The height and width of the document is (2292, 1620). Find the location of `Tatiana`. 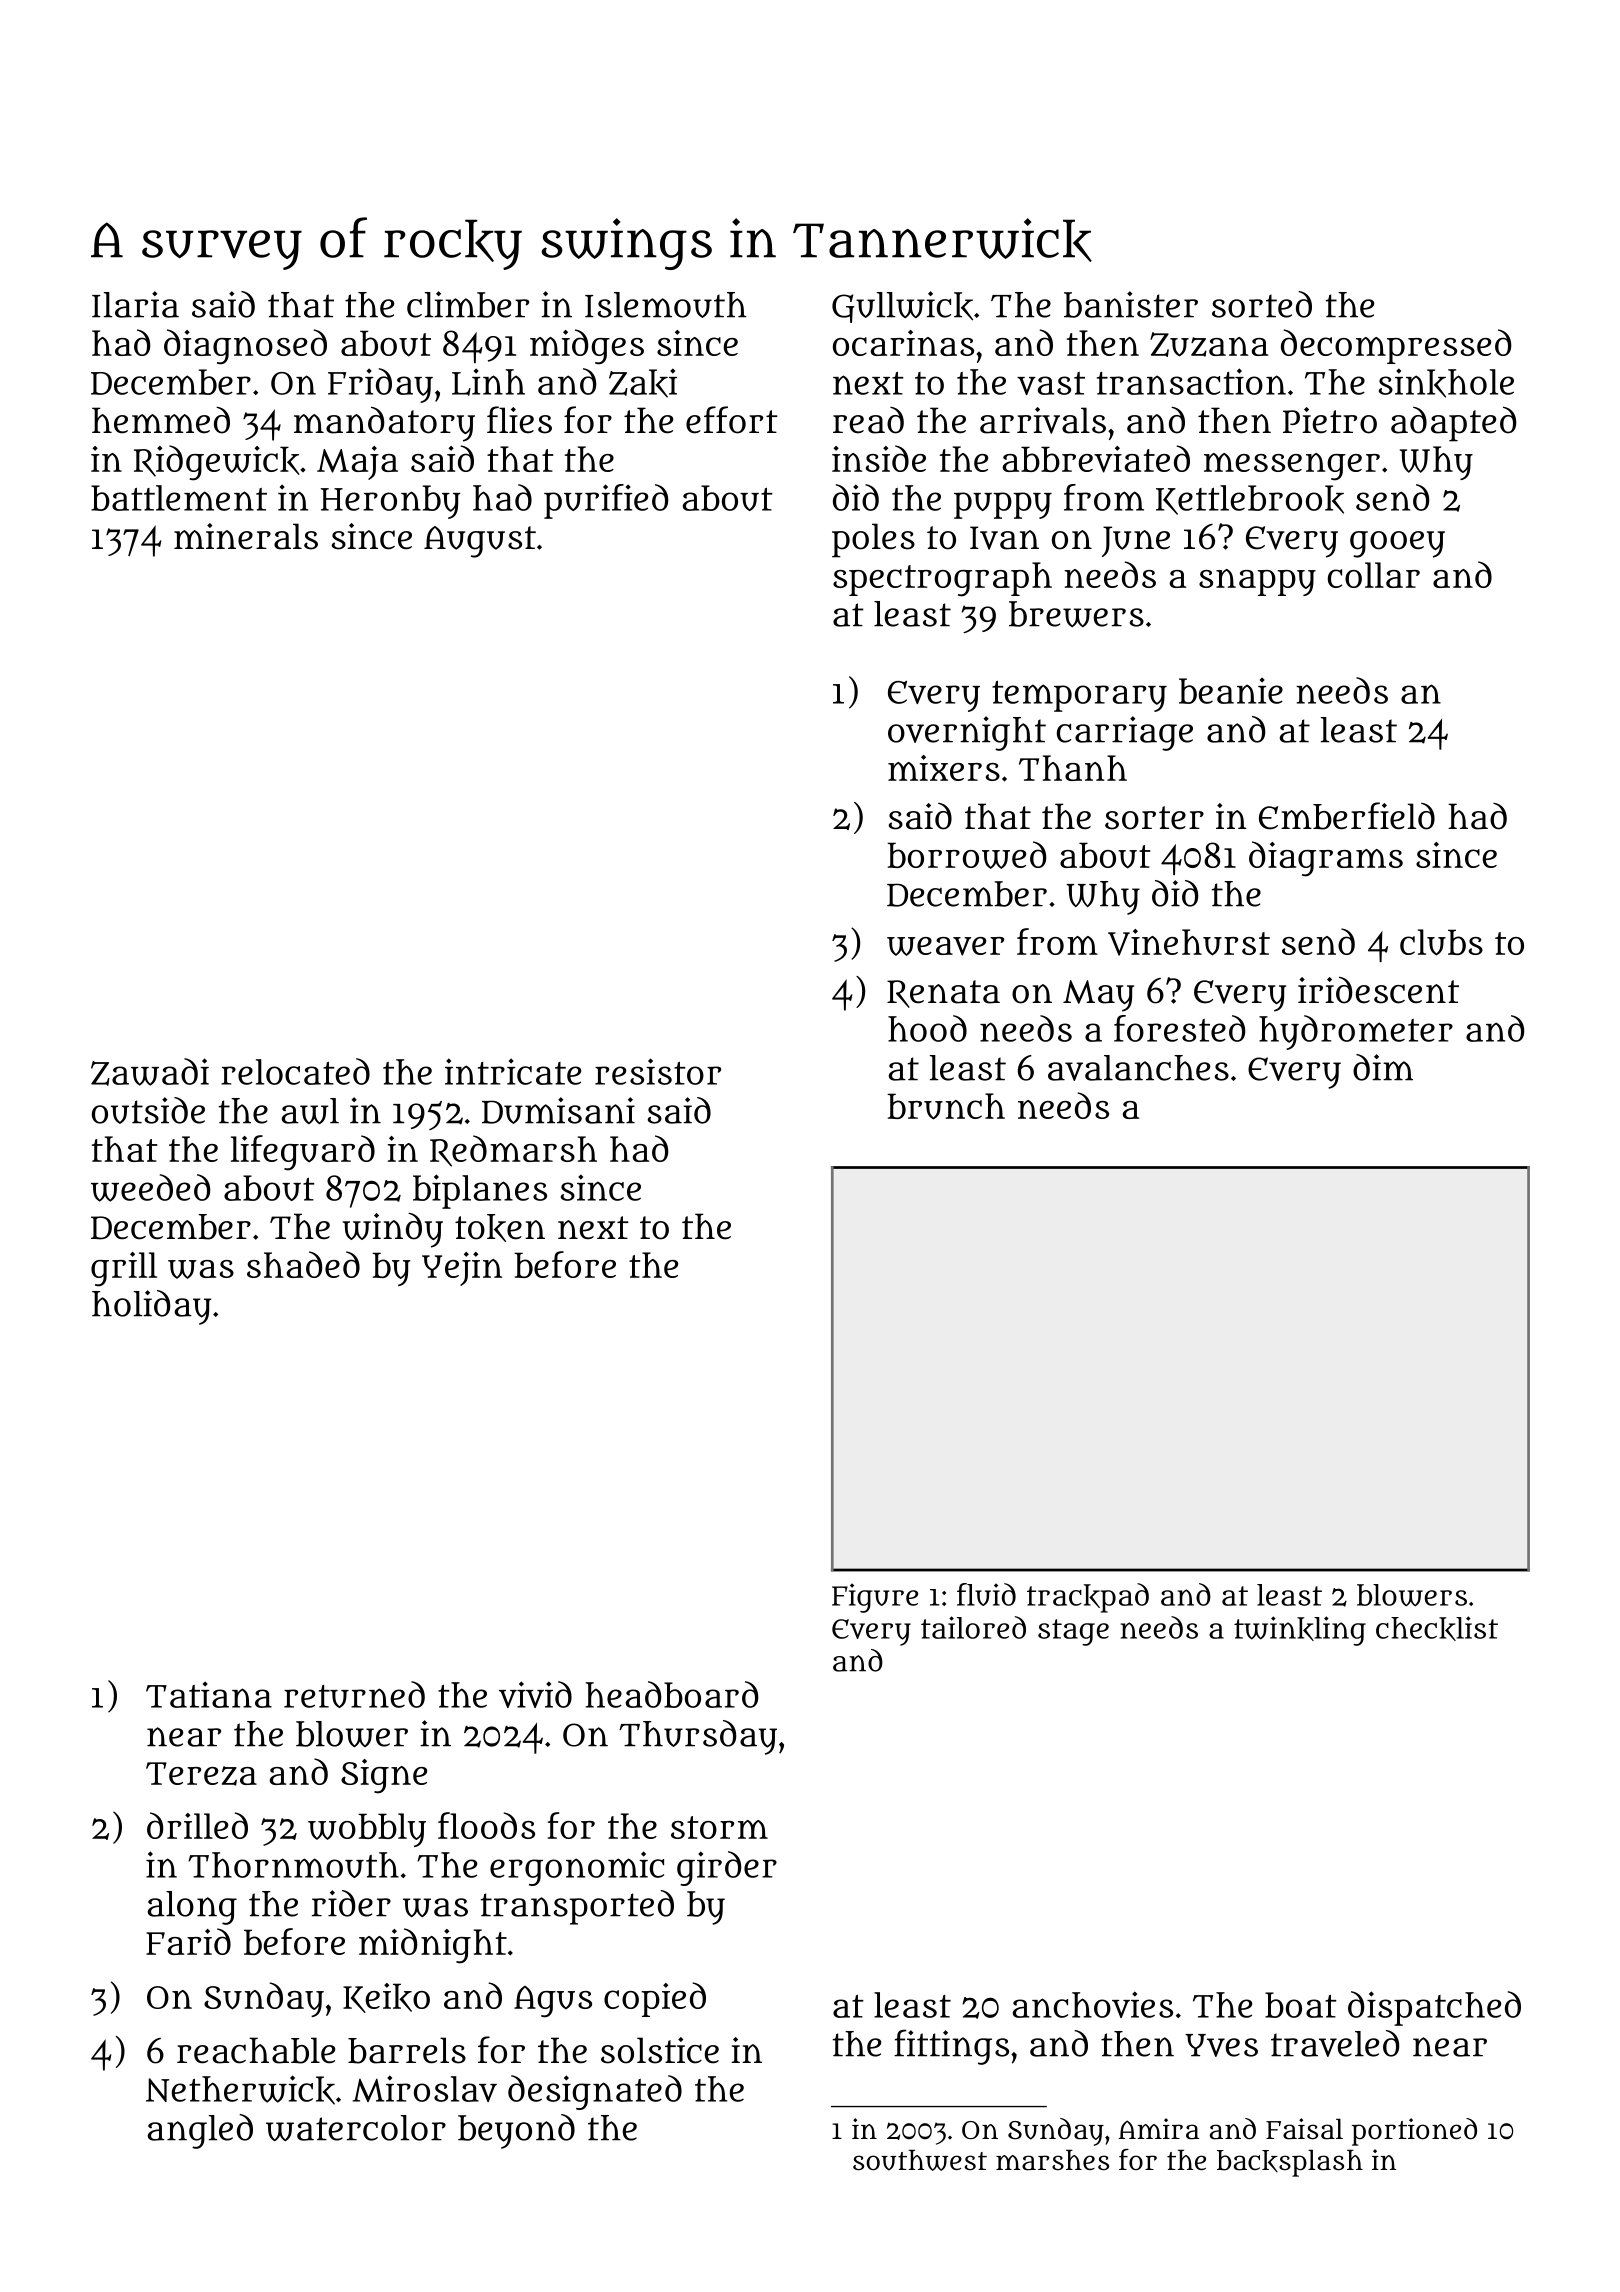

Tatiana is located at coordinates (209, 1694).
